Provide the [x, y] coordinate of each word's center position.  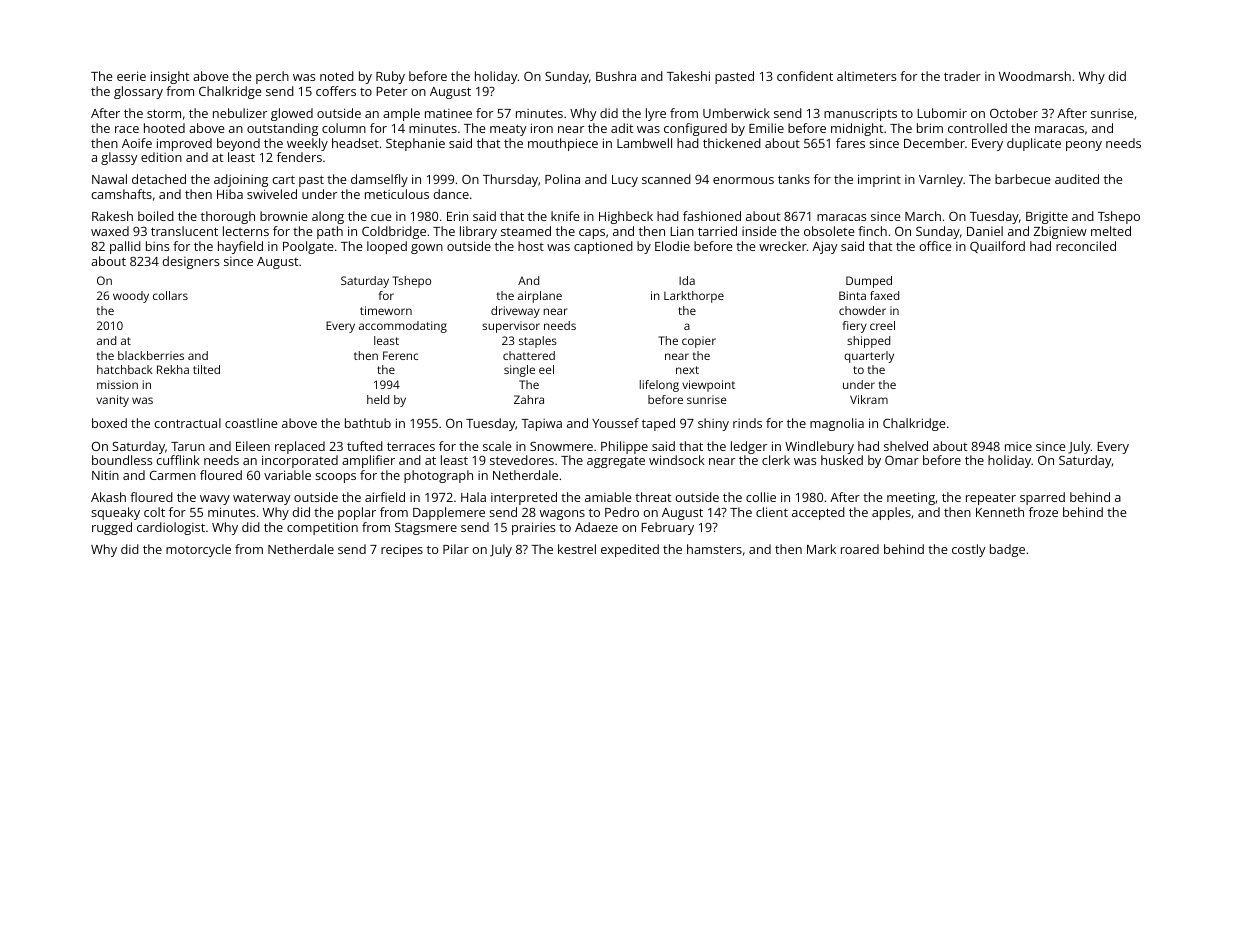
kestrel [577, 549]
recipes [402, 550]
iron [542, 128]
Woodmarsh [1035, 76]
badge [1007, 550]
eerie [131, 76]
